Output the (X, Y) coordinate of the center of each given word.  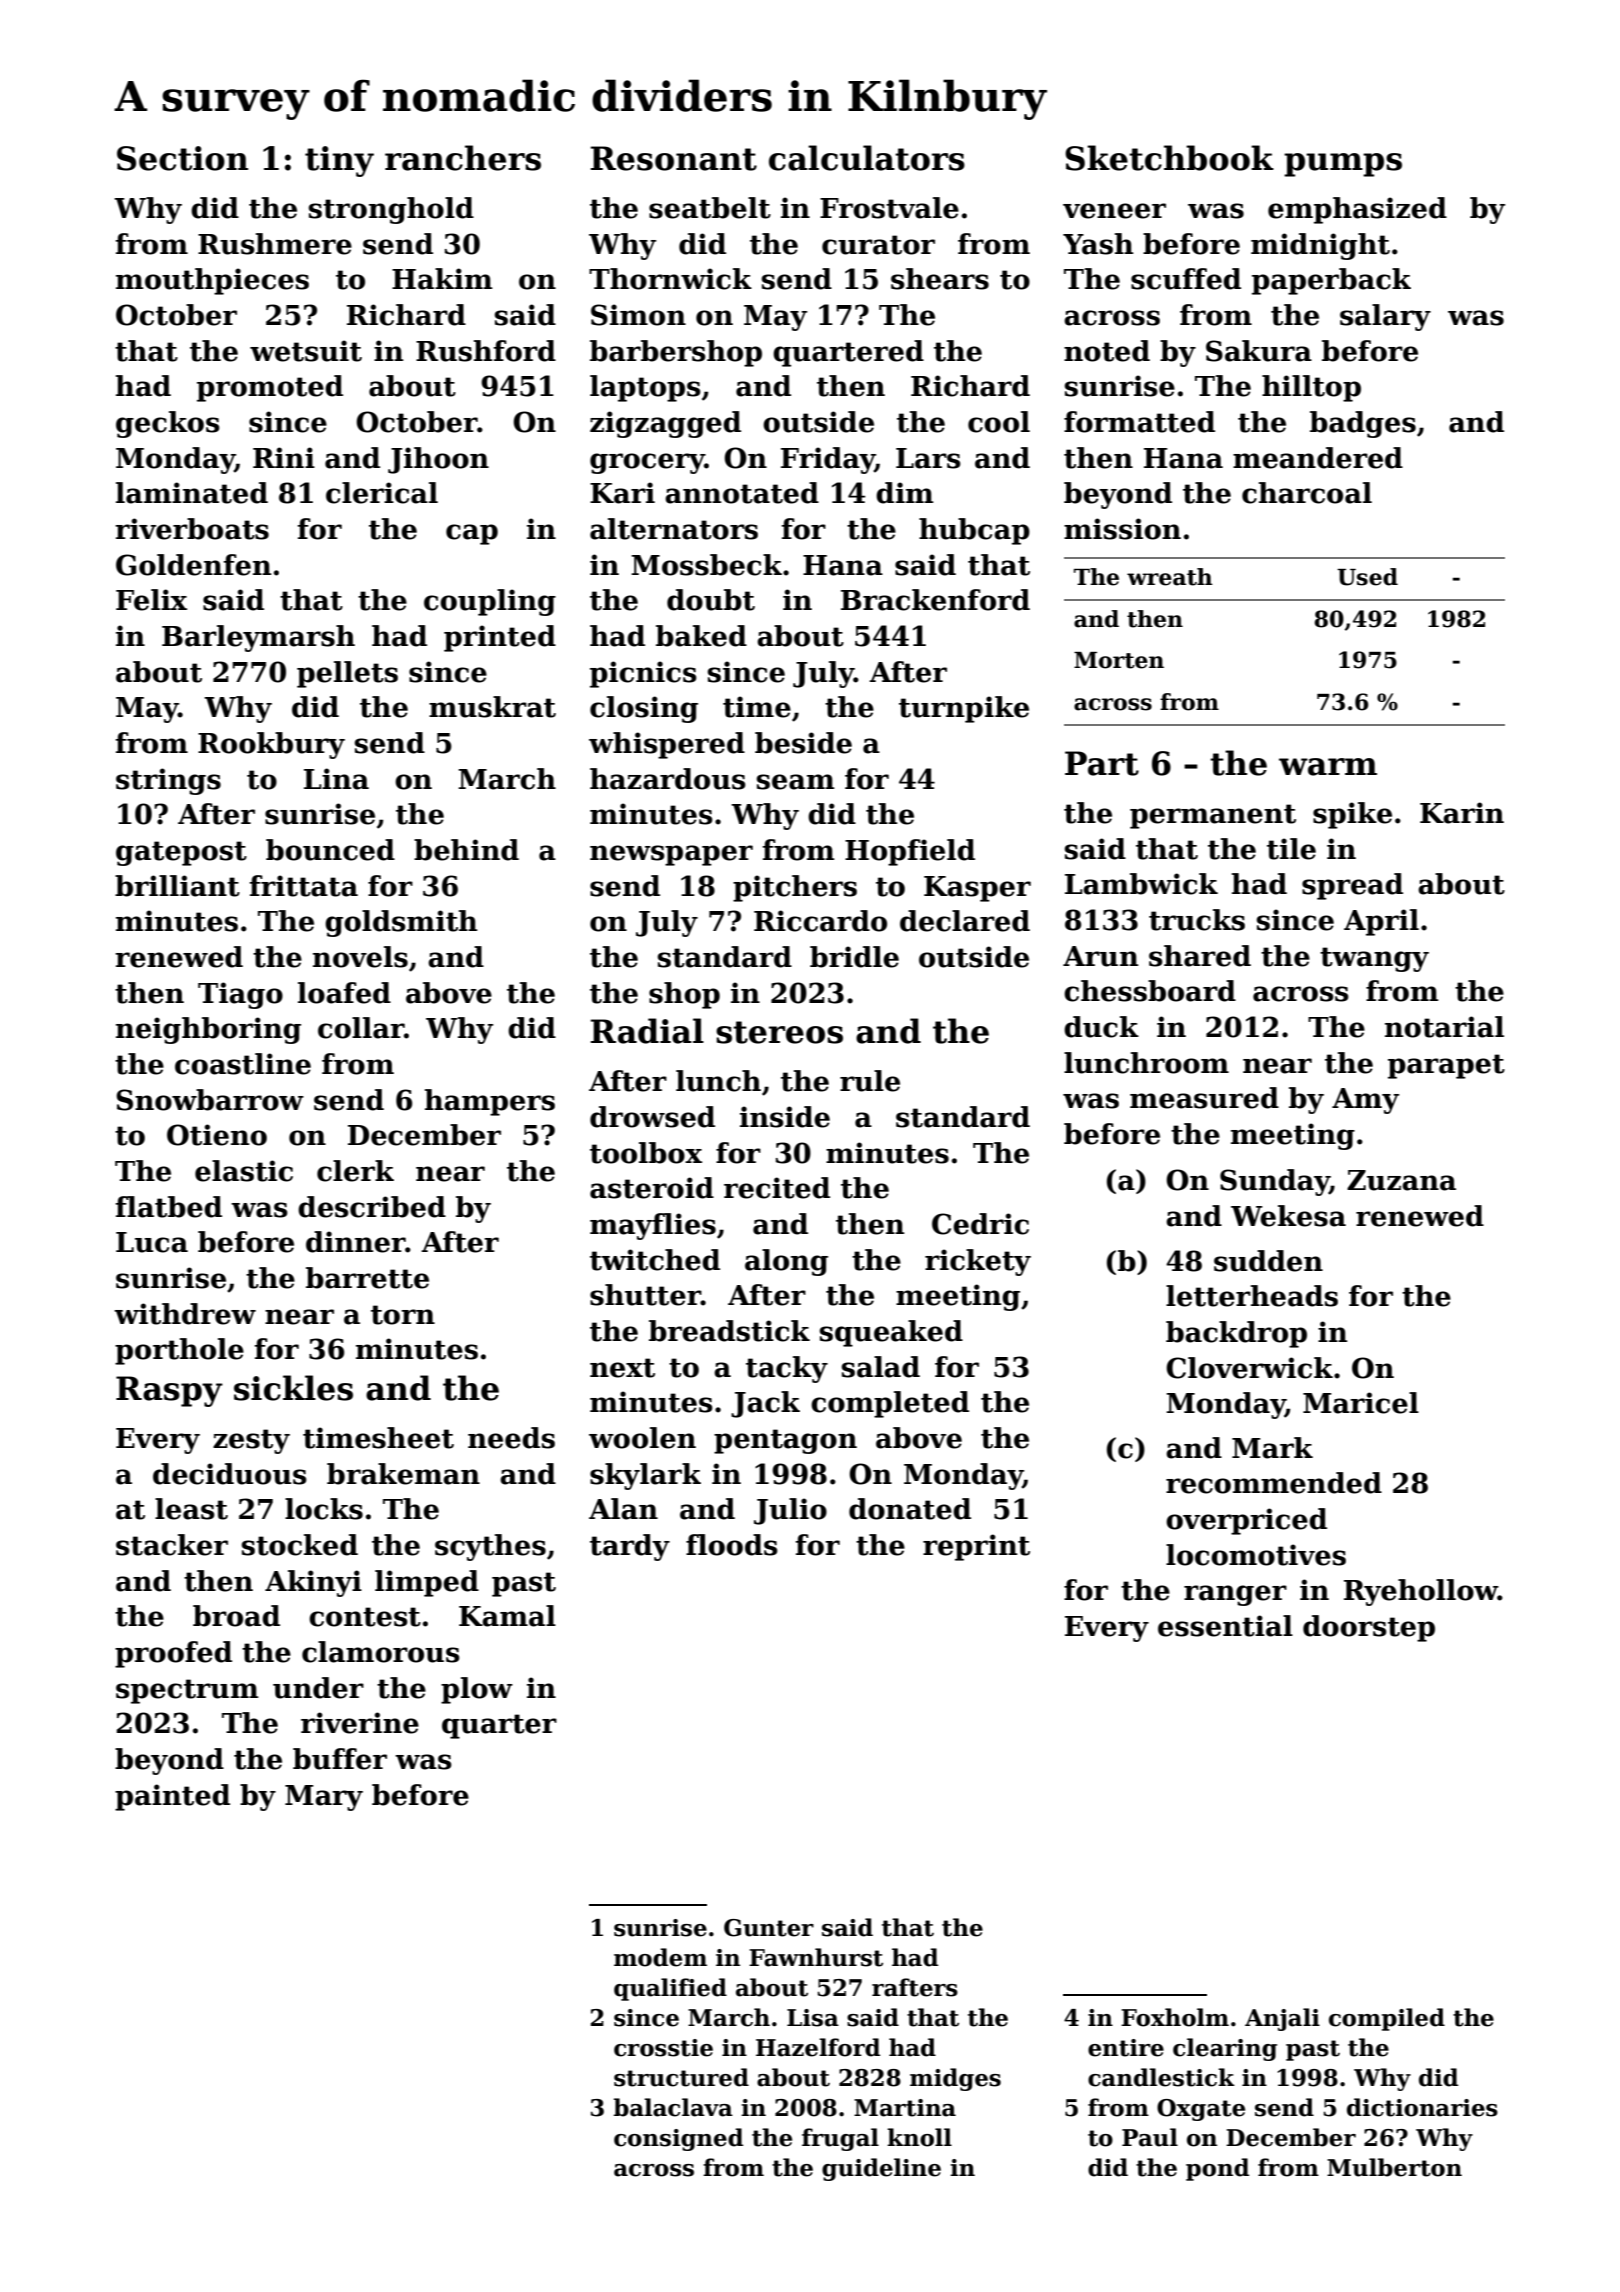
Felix (151, 600)
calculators (867, 158)
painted (172, 1797)
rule (870, 1081)
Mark (1272, 1448)
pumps (1343, 165)
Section (182, 158)
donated (910, 1509)
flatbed (168, 1207)
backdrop (1236, 1334)
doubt (711, 600)
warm (1328, 767)
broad (236, 1616)
